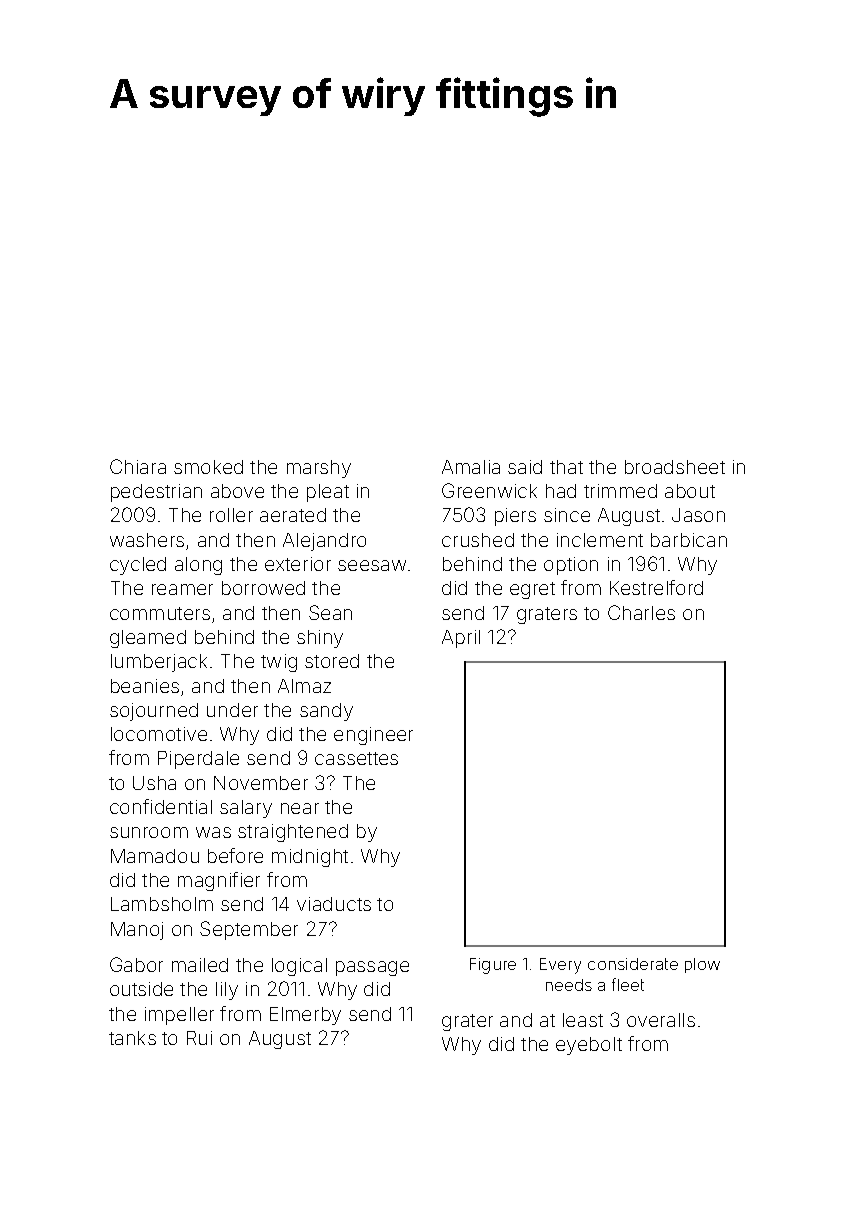  Describe the element at coordinates (136, 964) in the image. I see `Gabor` at that location.
